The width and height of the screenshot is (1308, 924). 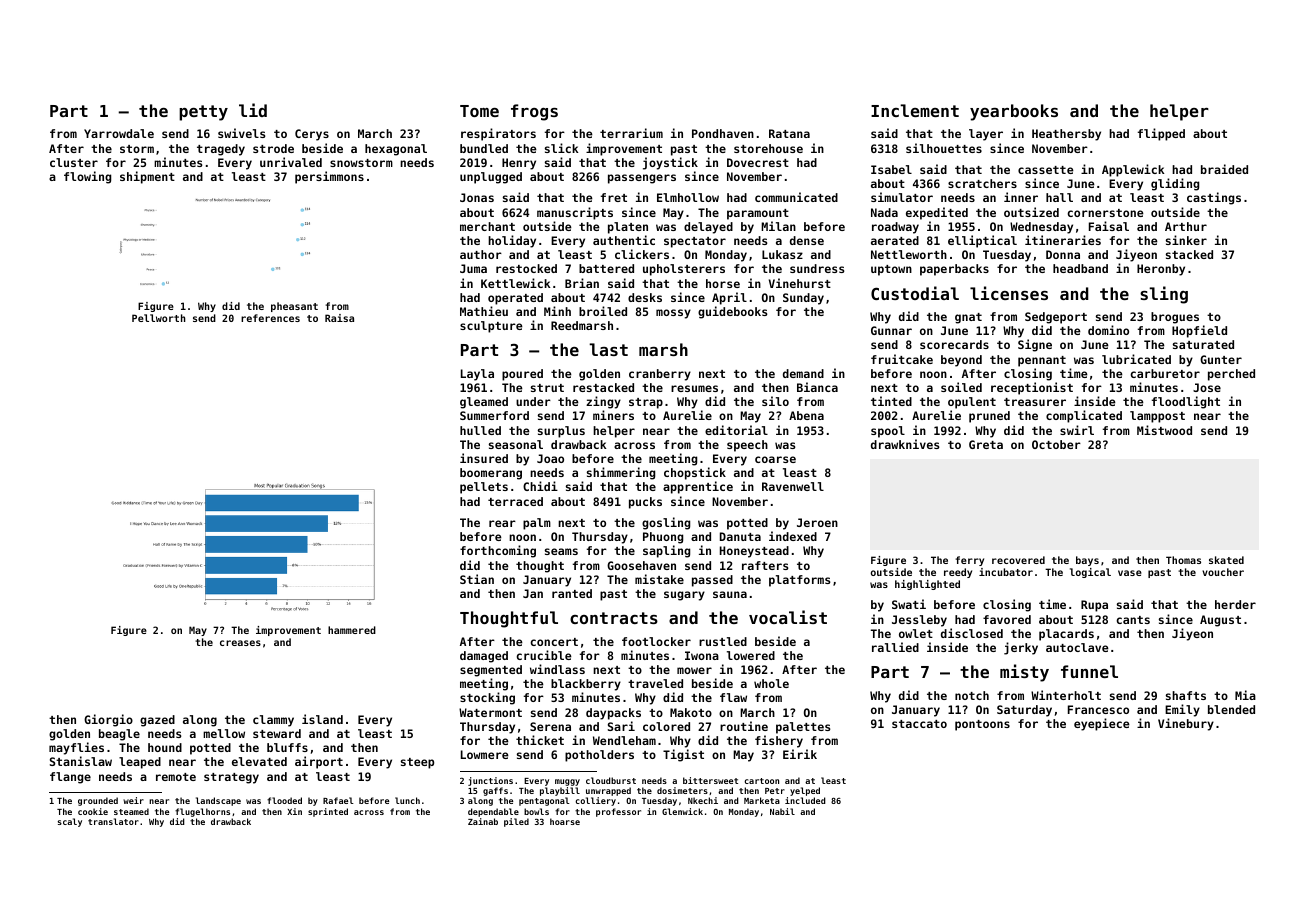 What do you see at coordinates (1032, 388) in the screenshot?
I see `receptionist` at bounding box center [1032, 388].
